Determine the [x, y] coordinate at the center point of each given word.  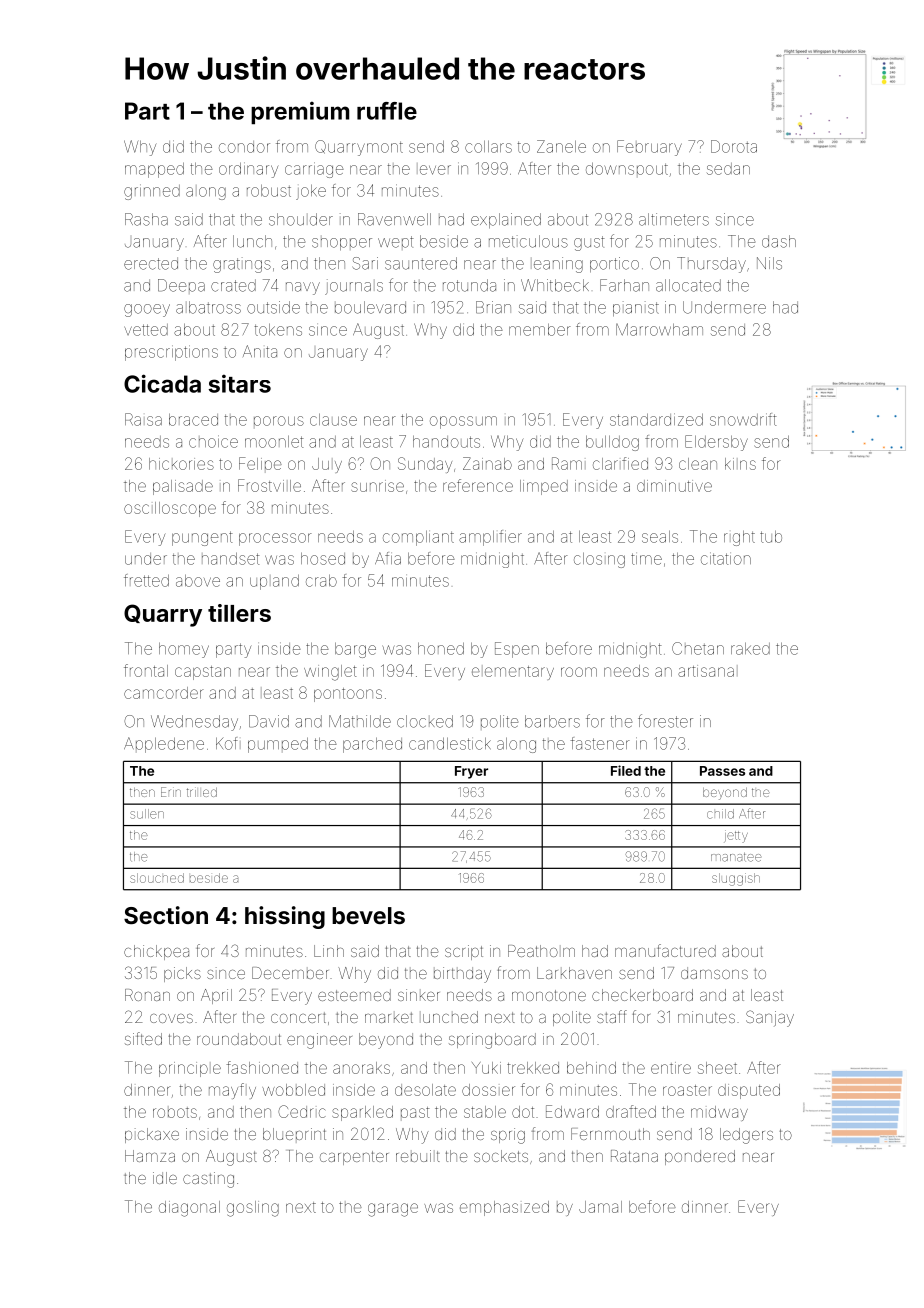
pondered [700, 1157]
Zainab [487, 463]
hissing [285, 917]
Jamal [600, 1207]
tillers [239, 613]
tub [771, 537]
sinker [419, 995]
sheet [717, 1068]
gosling [253, 1209]
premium [300, 112]
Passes [722, 771]
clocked [425, 721]
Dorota [734, 146]
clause [333, 420]
